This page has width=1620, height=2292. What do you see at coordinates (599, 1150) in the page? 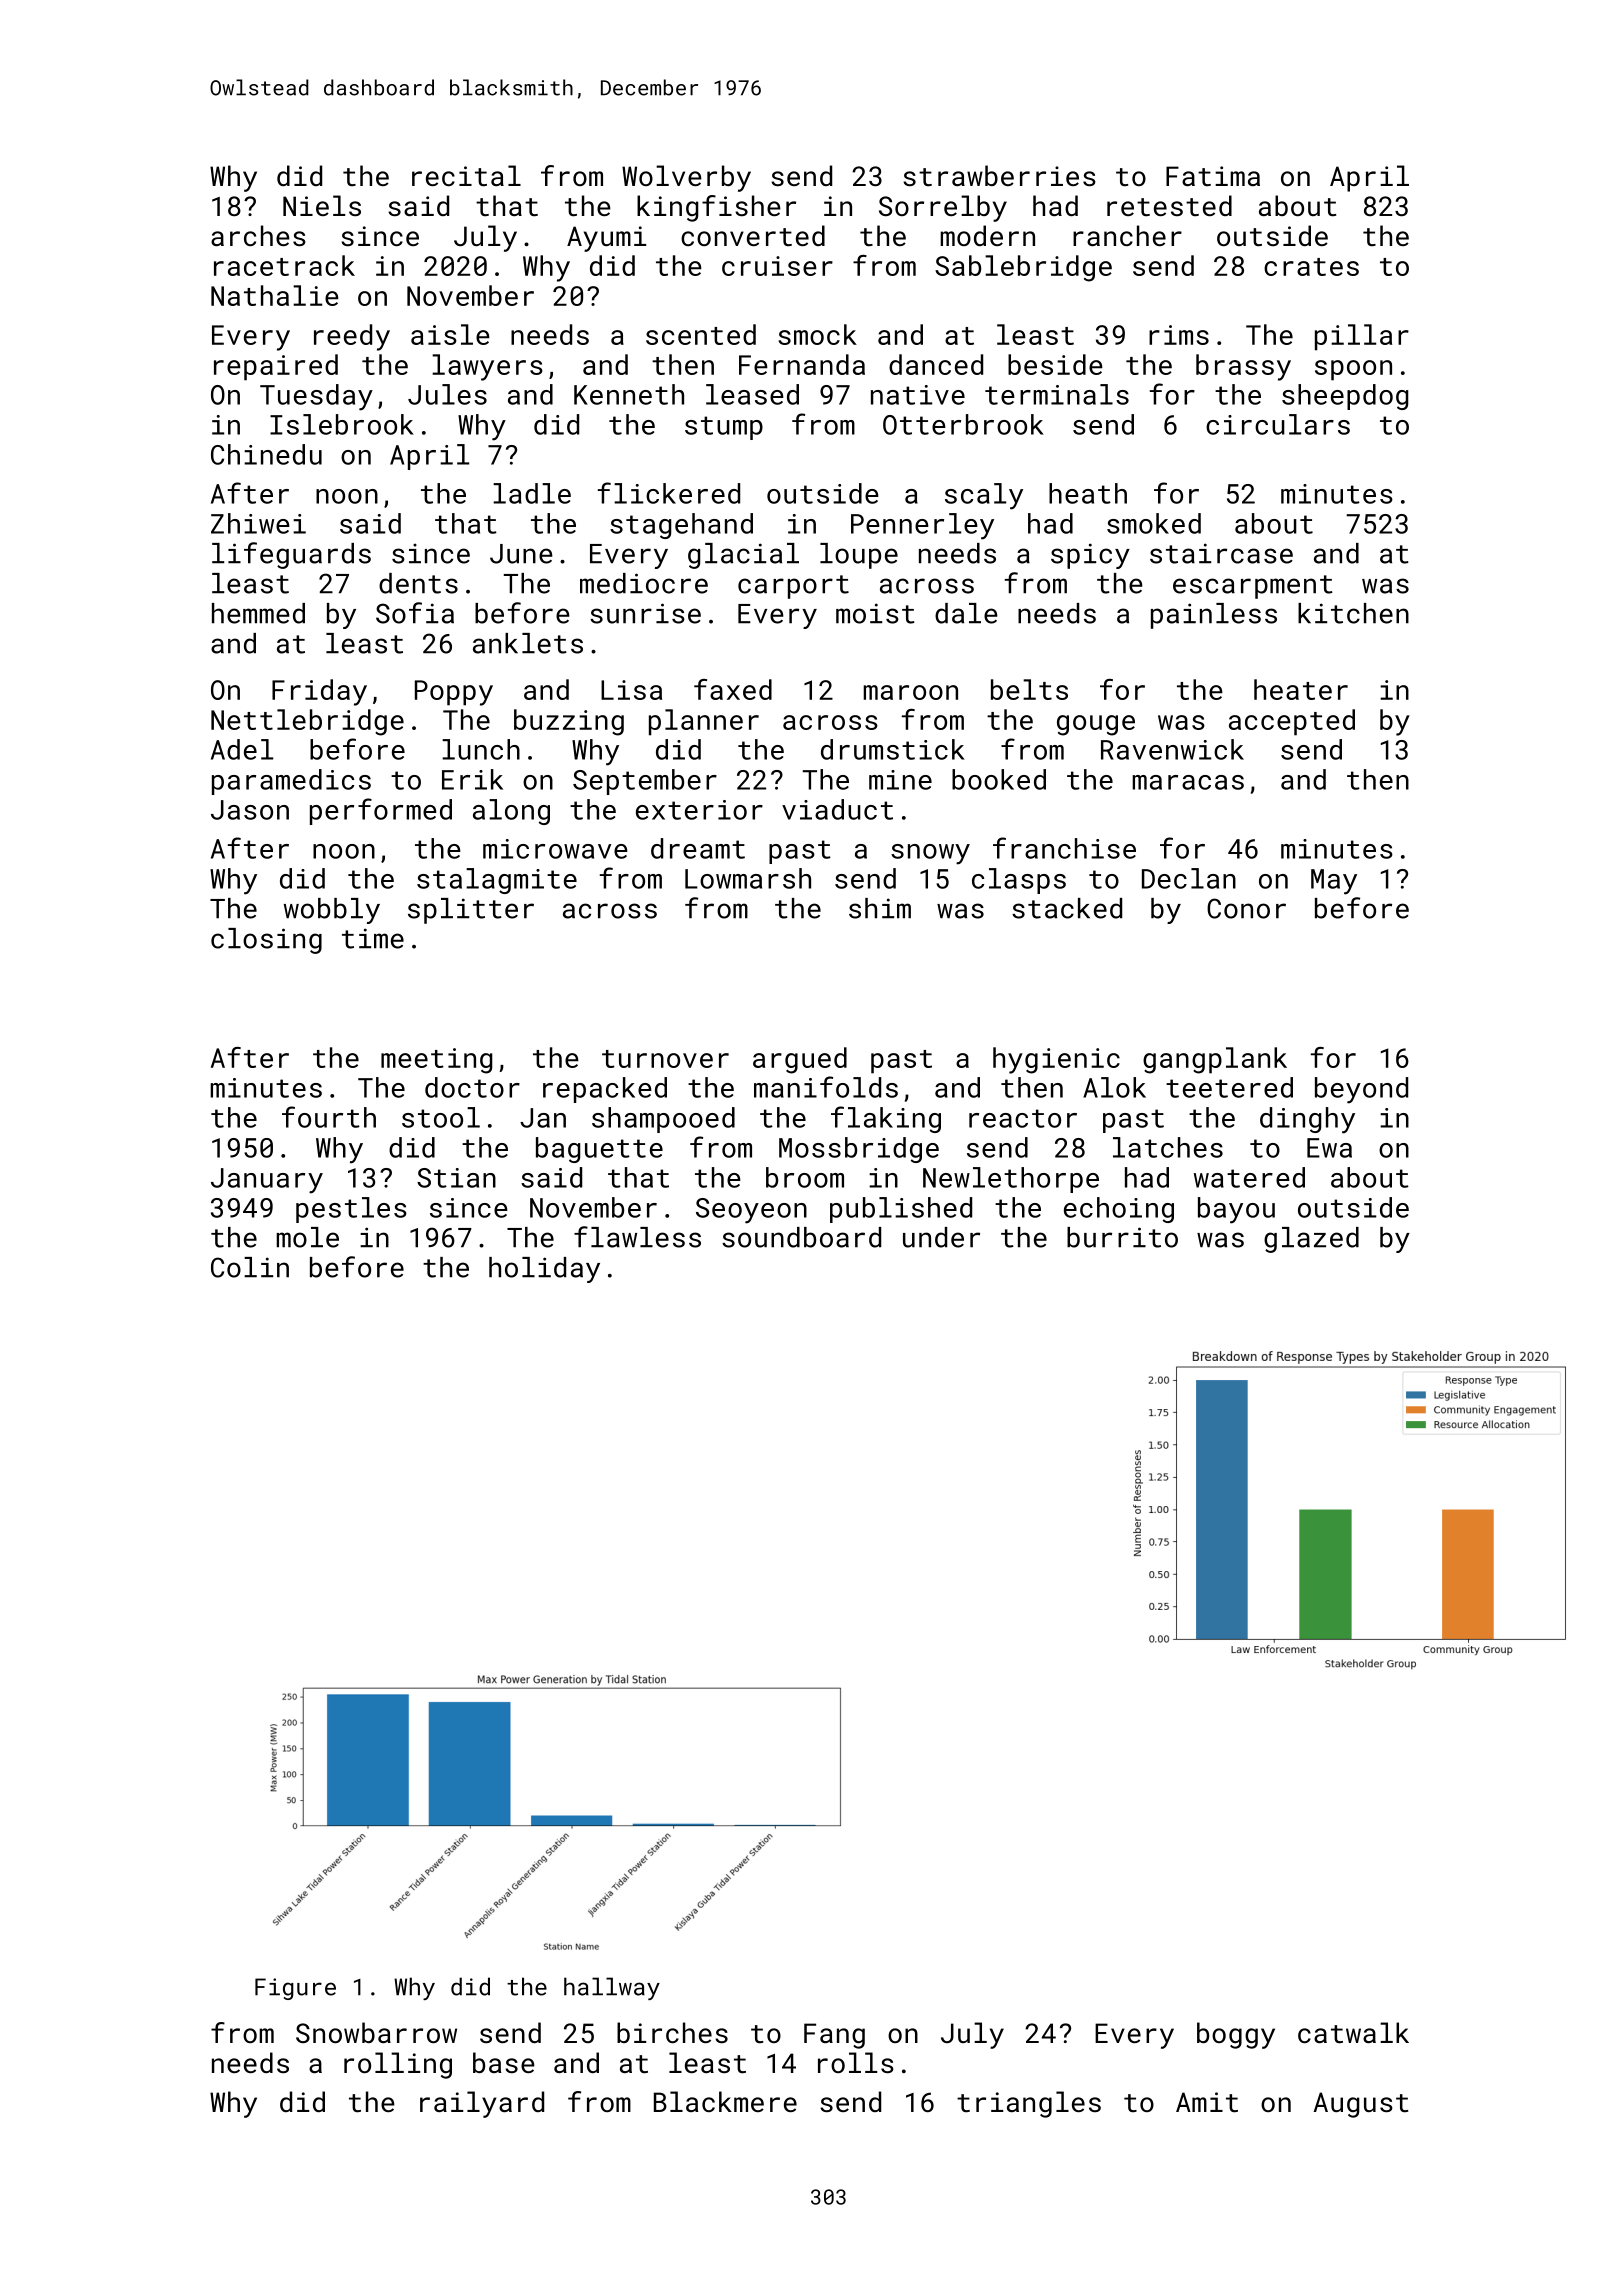
I see `baguette` at bounding box center [599, 1150].
